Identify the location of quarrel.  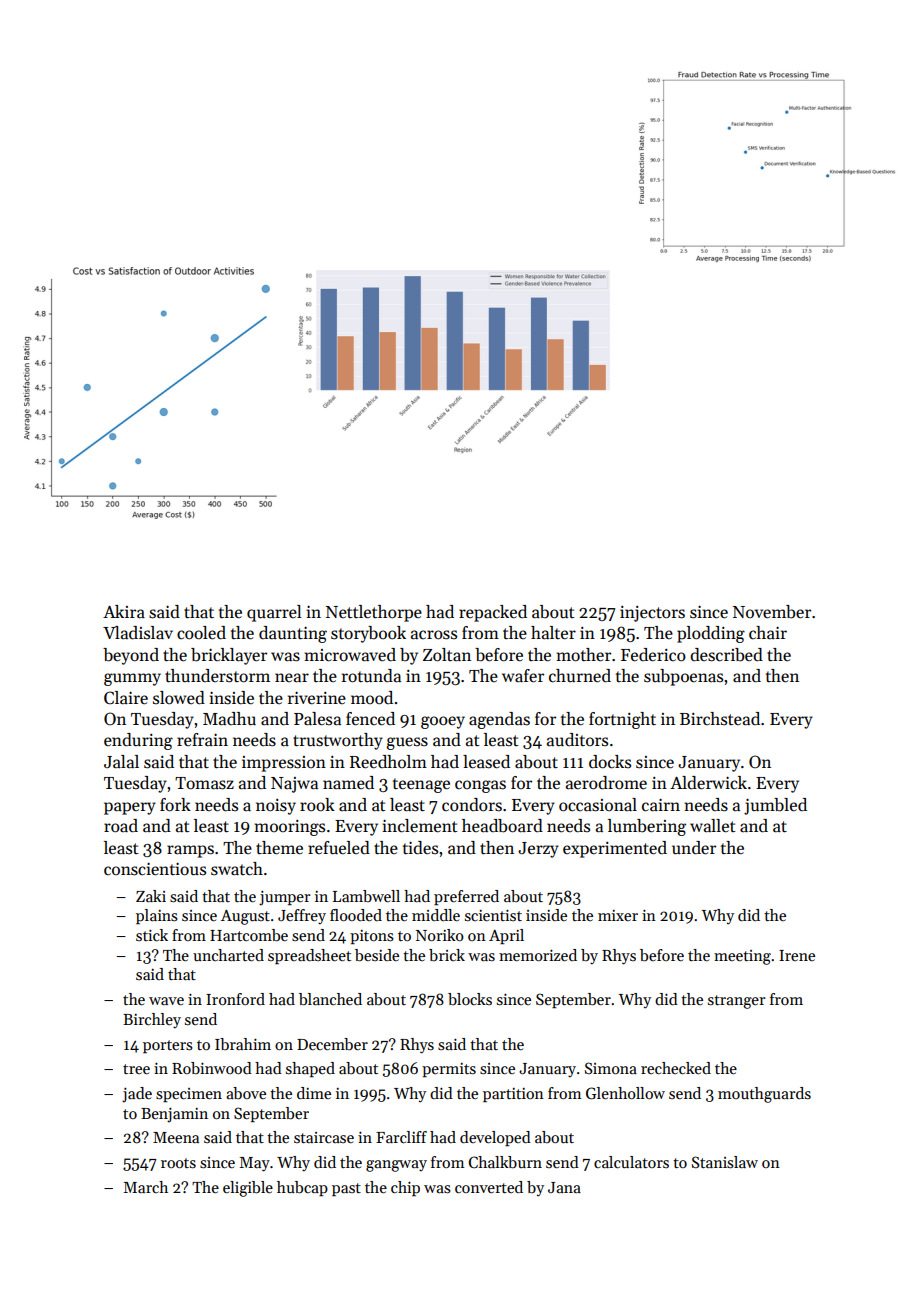
(274, 613).
